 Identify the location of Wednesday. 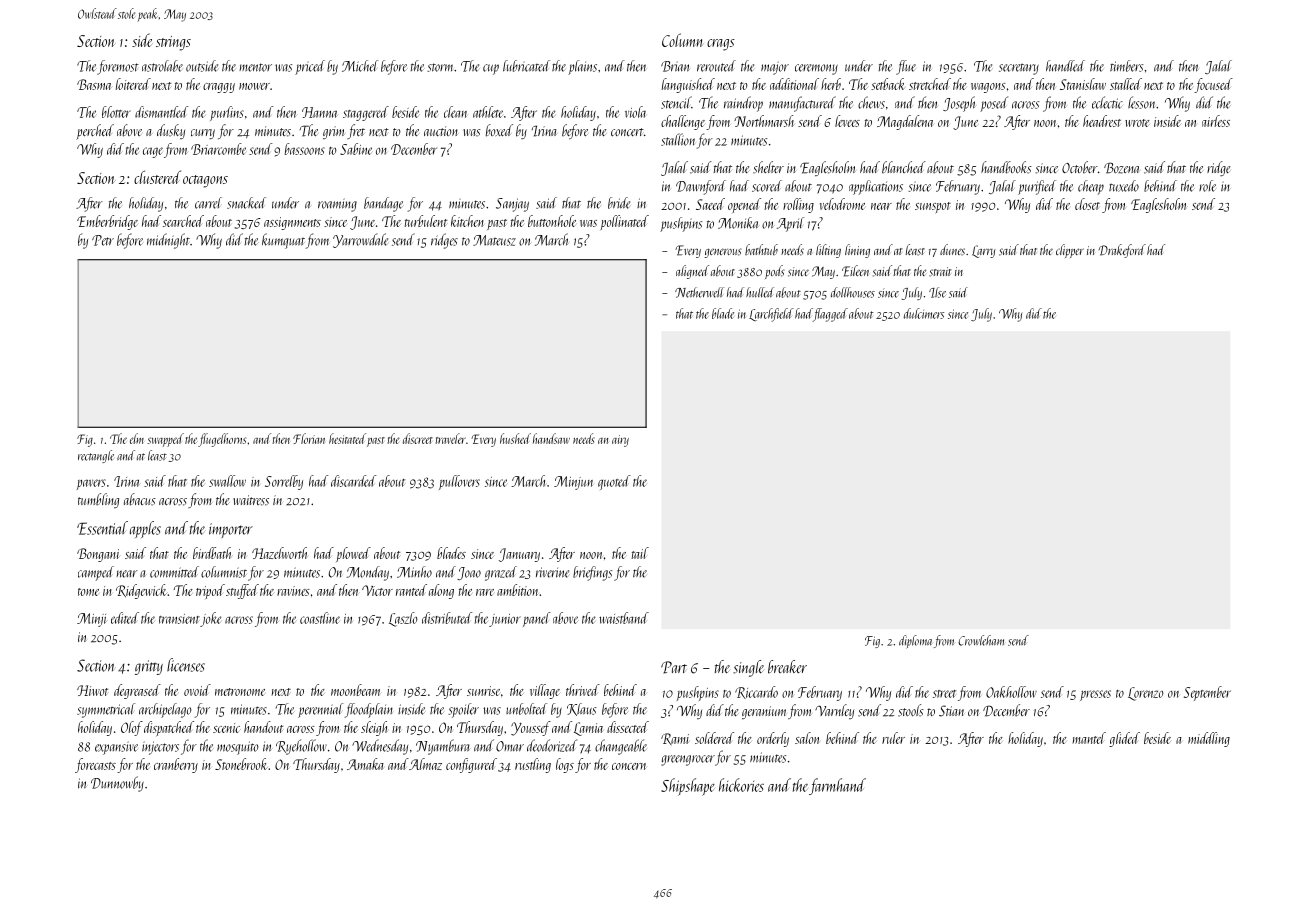
(380, 747).
